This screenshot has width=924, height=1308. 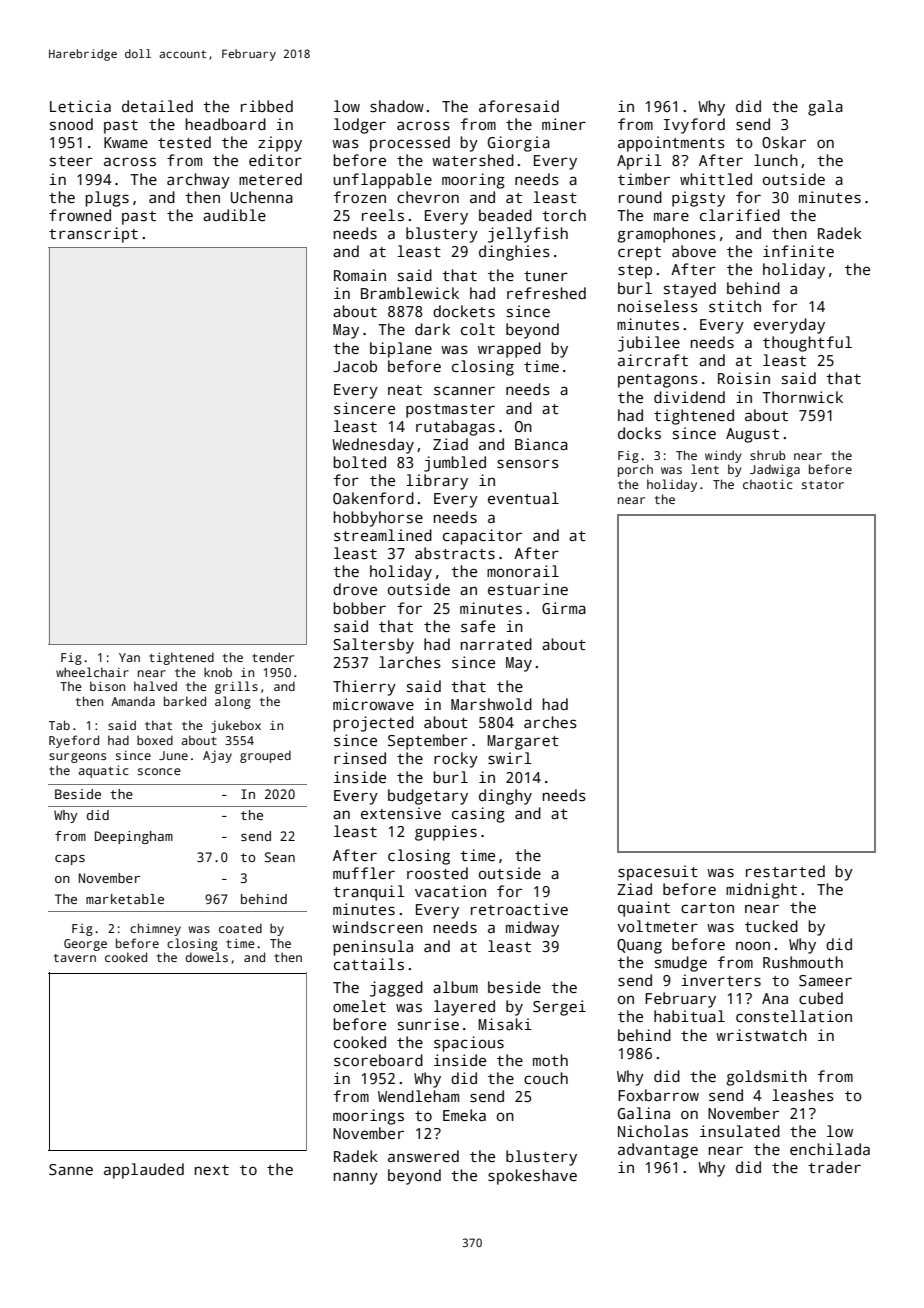 What do you see at coordinates (364, 873) in the screenshot?
I see `muffler` at bounding box center [364, 873].
